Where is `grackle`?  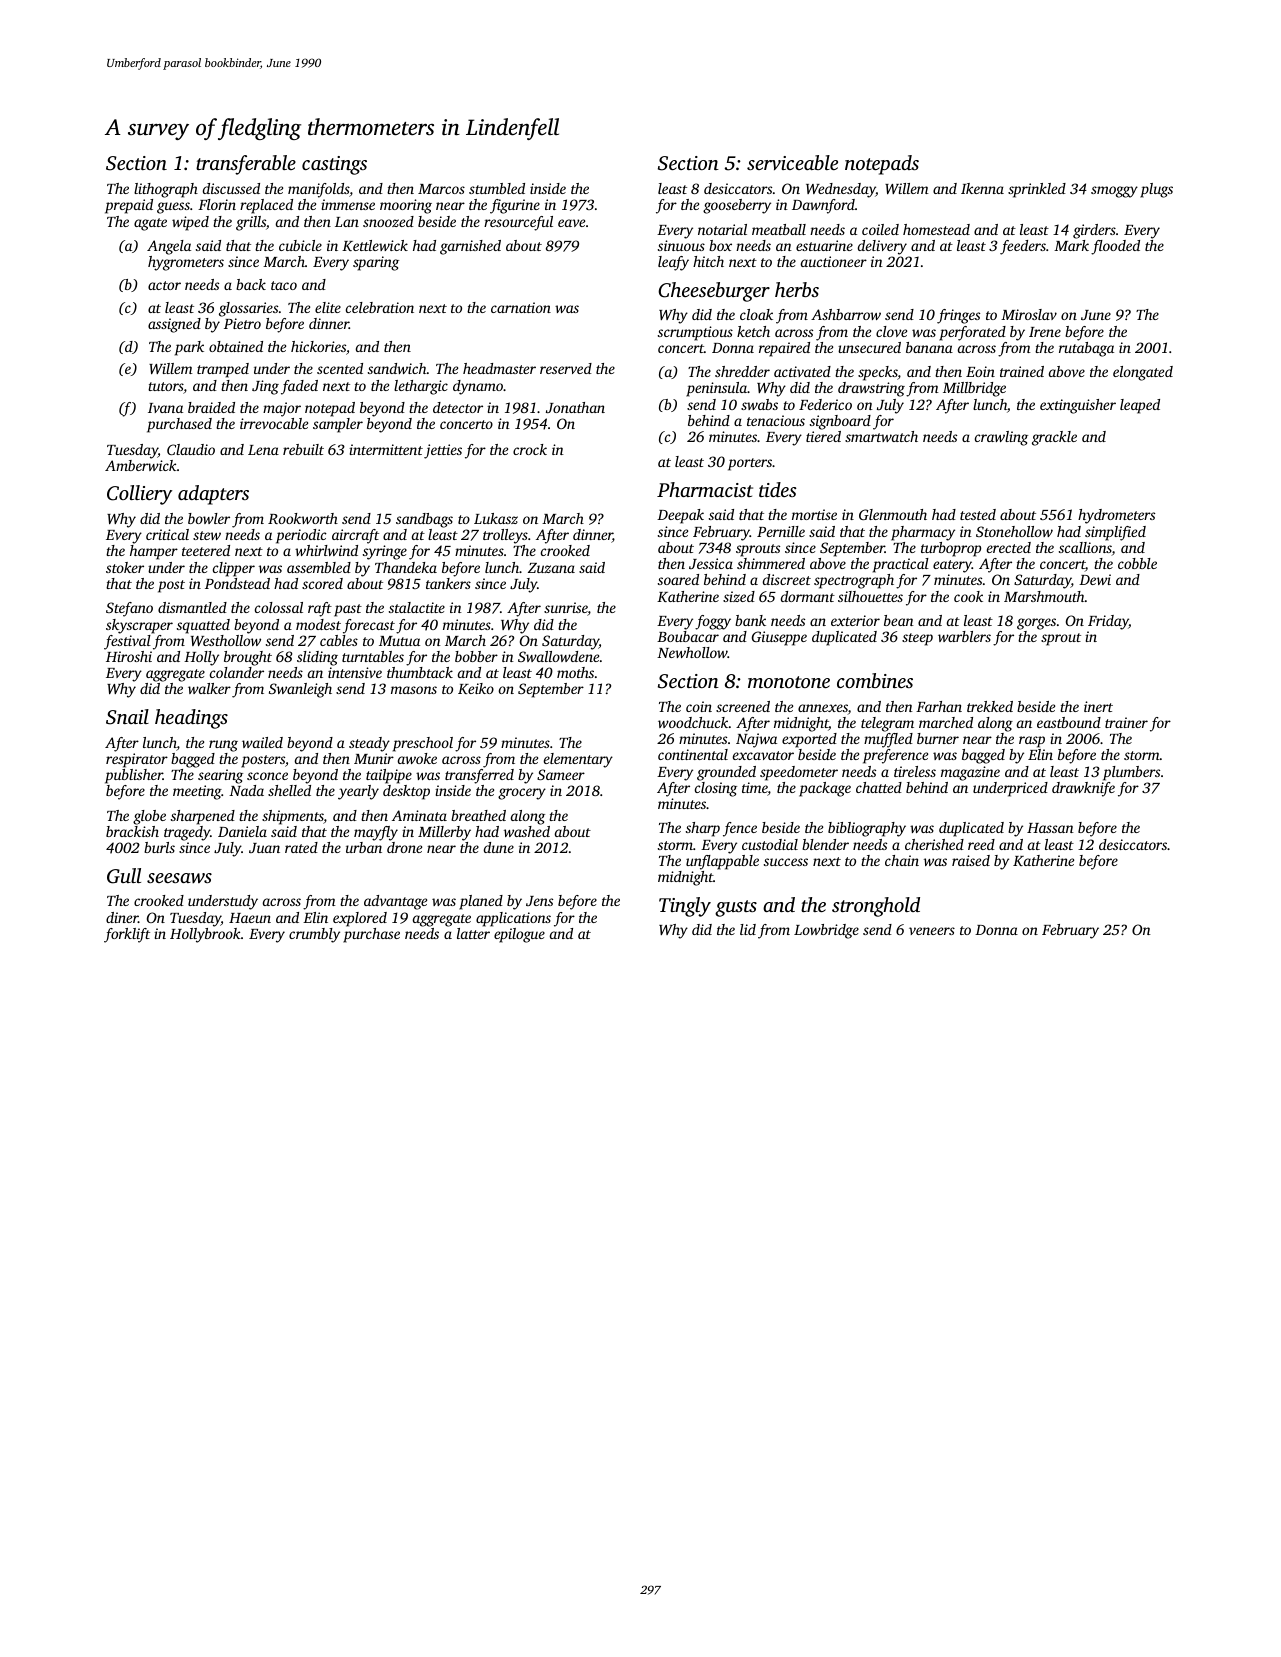
grackle is located at coordinates (1054, 438).
